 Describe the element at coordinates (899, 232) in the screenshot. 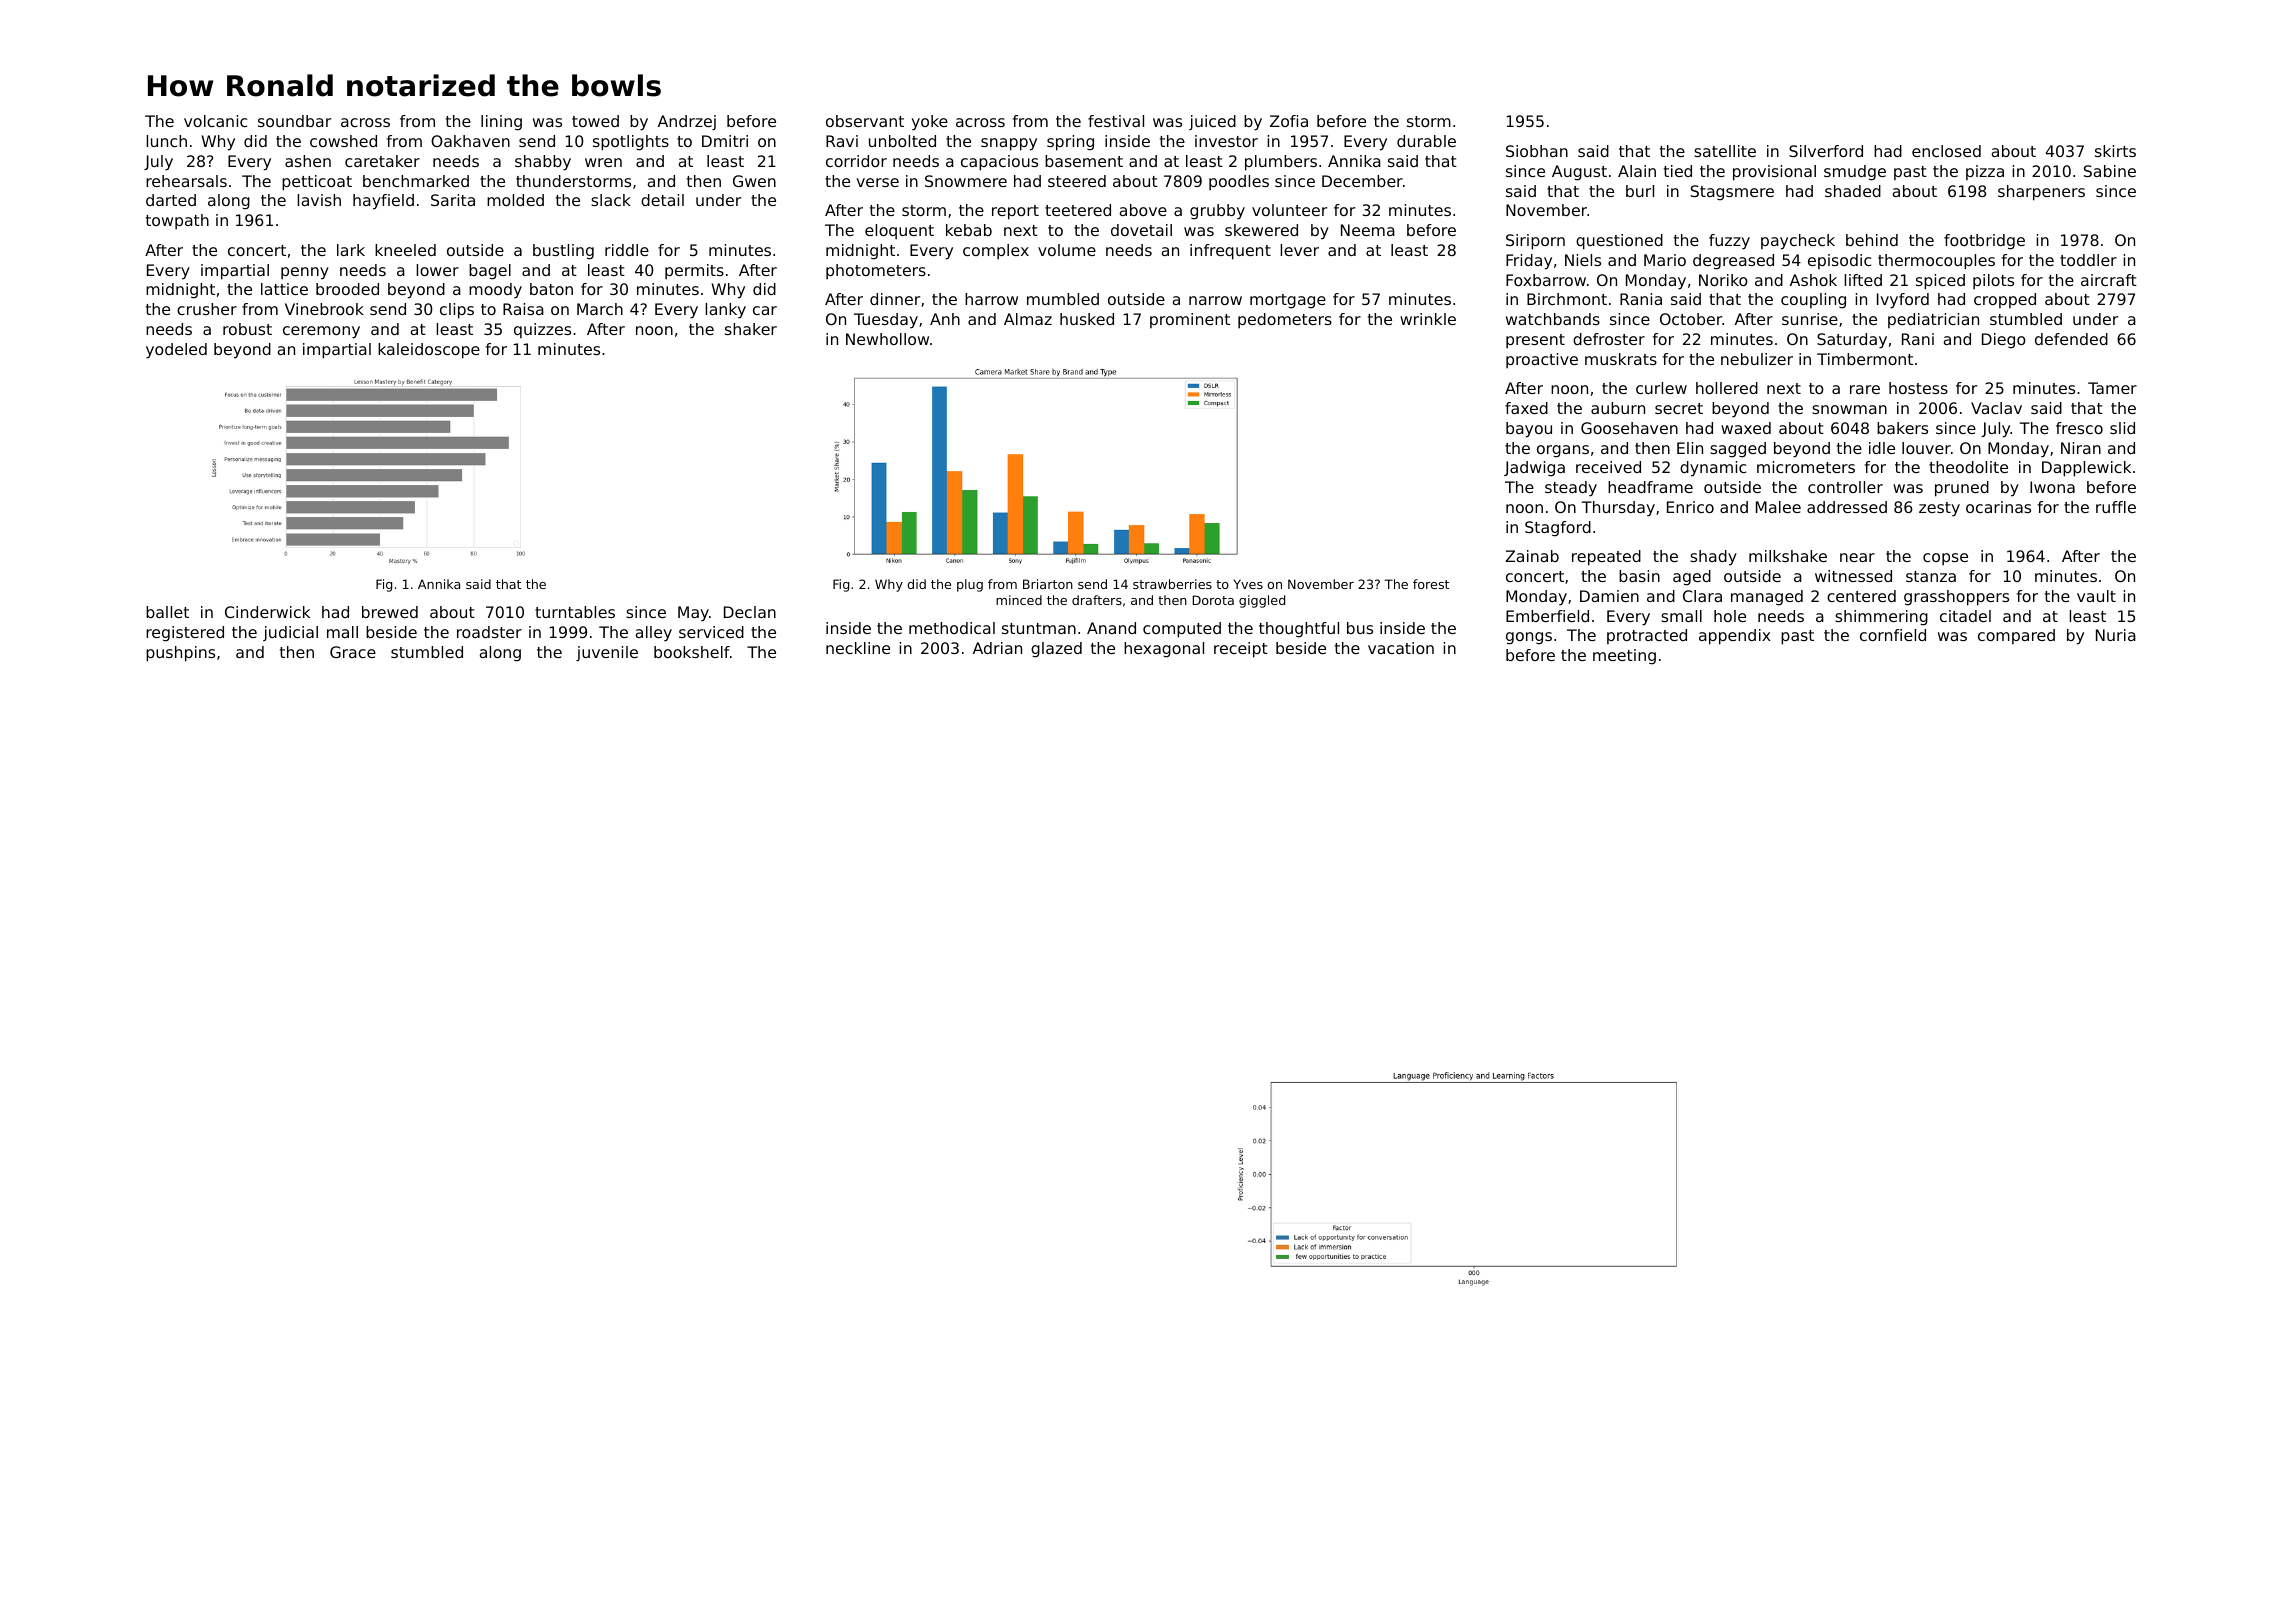

I see `eloquent` at that location.
